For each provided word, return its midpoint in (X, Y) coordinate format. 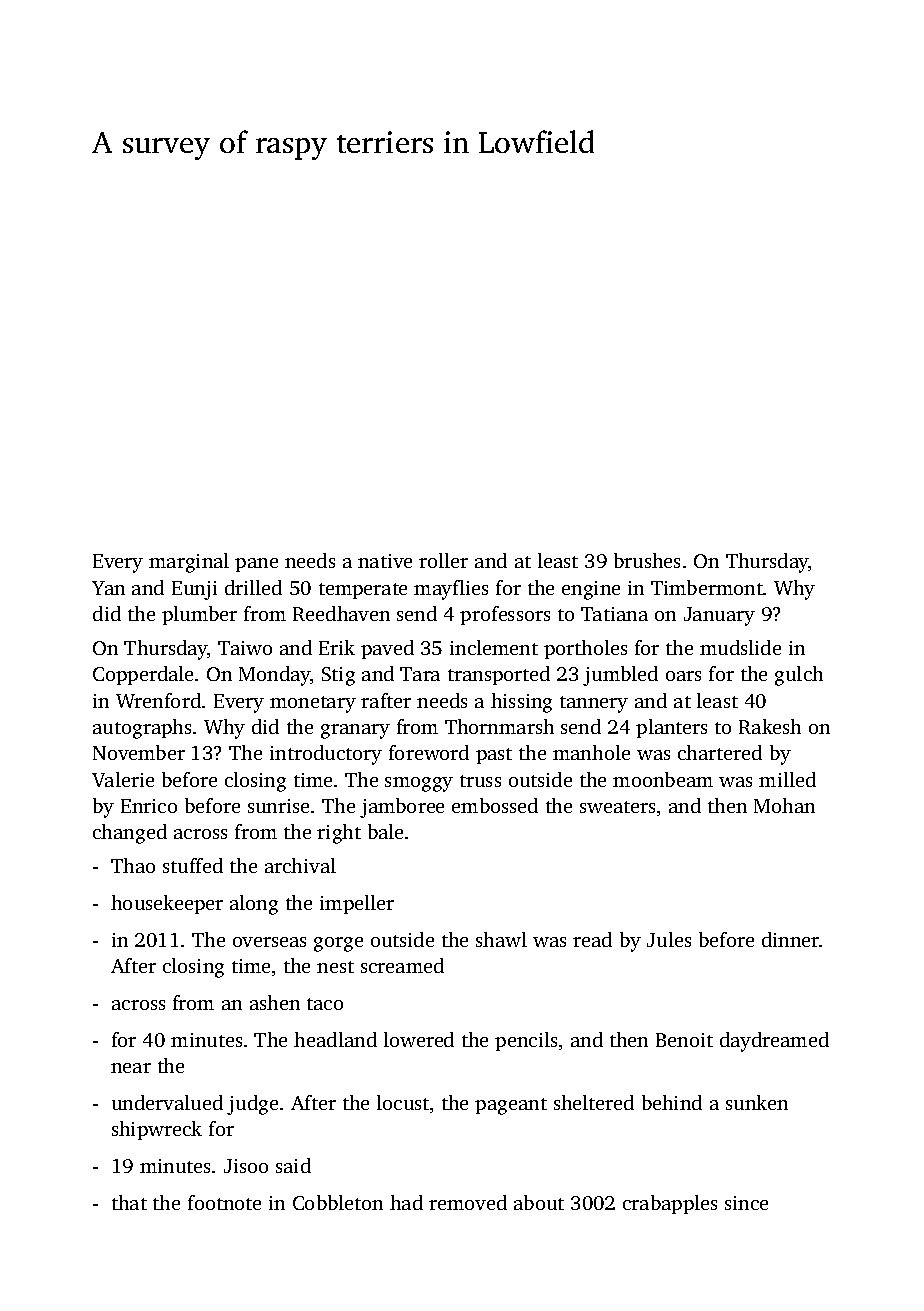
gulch (799, 676)
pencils (526, 1041)
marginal (189, 563)
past (494, 756)
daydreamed (774, 1042)
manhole (591, 752)
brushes (647, 560)
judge (252, 1105)
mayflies (451, 590)
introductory (326, 755)
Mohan (784, 805)
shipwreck (157, 1130)
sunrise (278, 806)
